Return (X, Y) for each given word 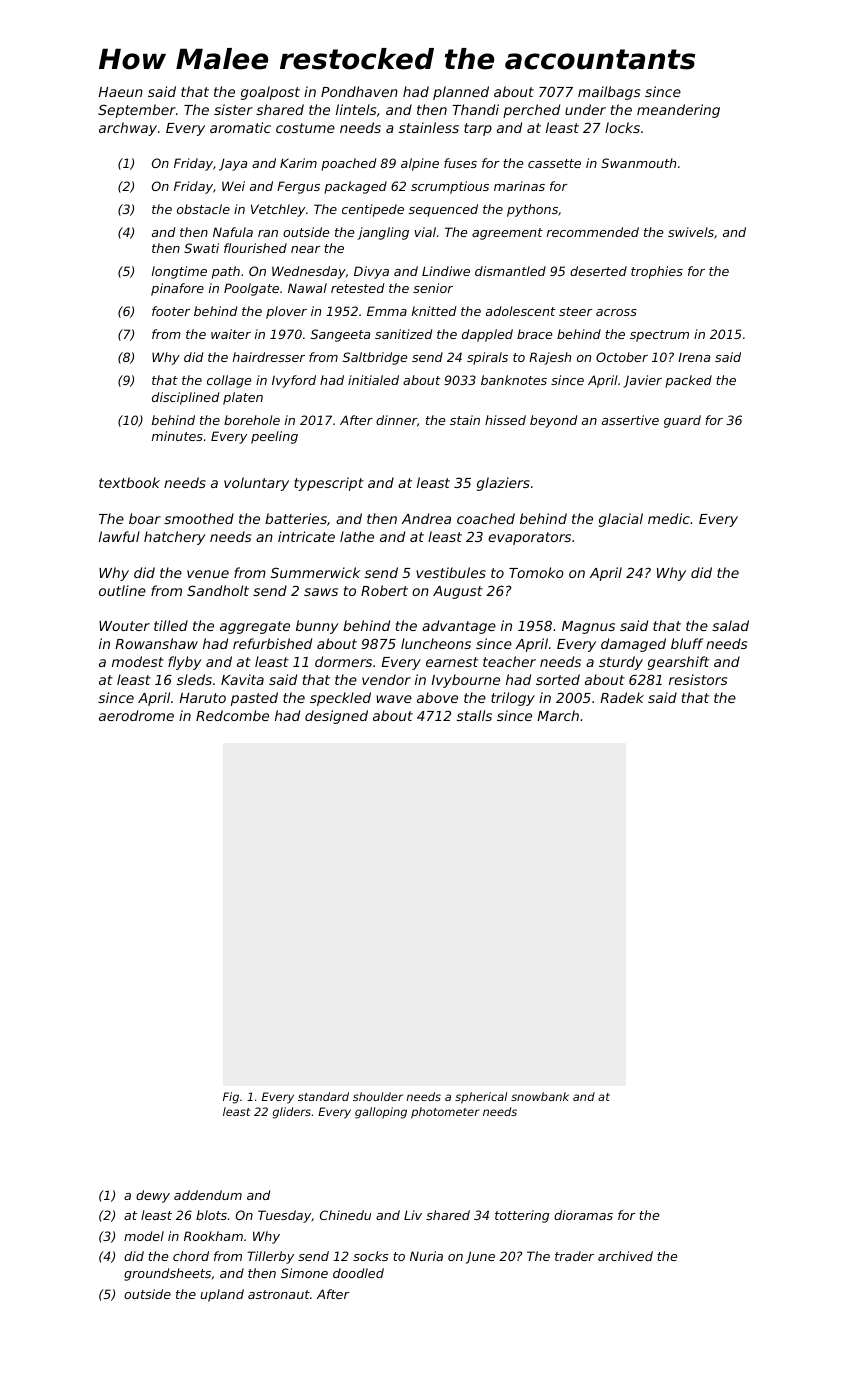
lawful (119, 536)
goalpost (270, 93)
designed (336, 717)
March (558, 715)
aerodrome (136, 715)
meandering (678, 111)
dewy (153, 1196)
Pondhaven (359, 91)
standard (323, 1096)
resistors (698, 679)
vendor (386, 679)
